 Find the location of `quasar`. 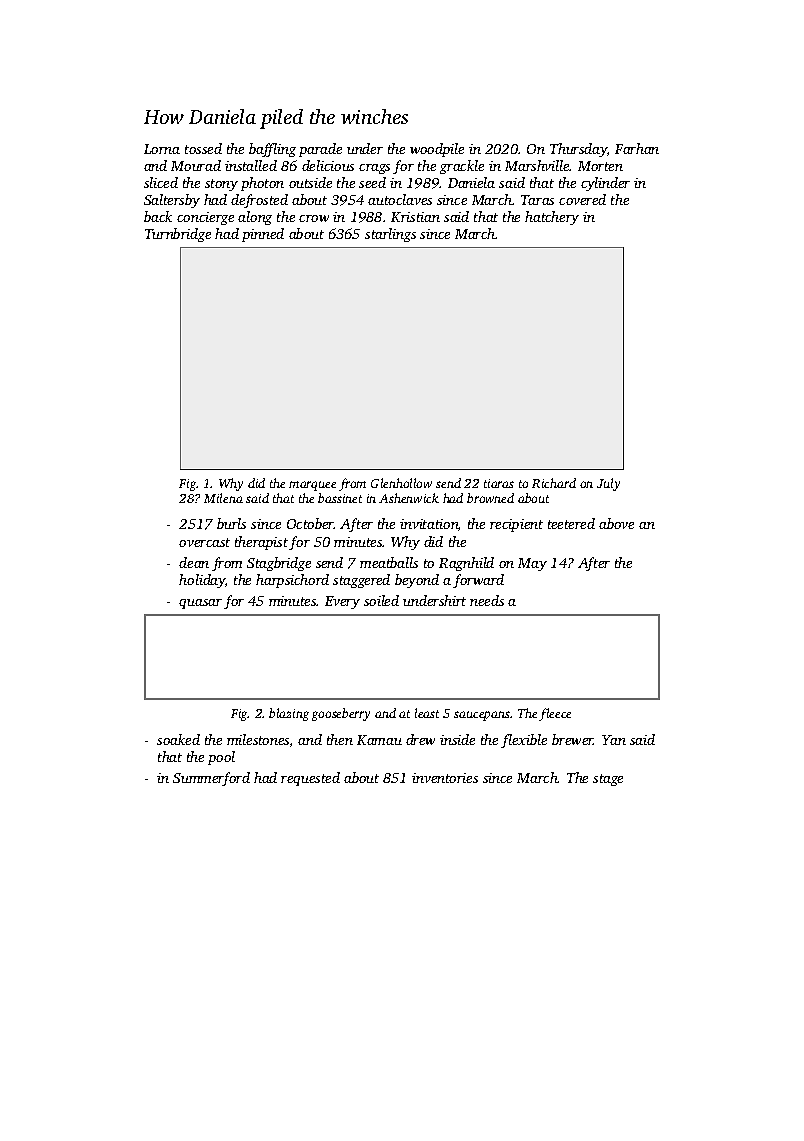

quasar is located at coordinates (200, 604).
